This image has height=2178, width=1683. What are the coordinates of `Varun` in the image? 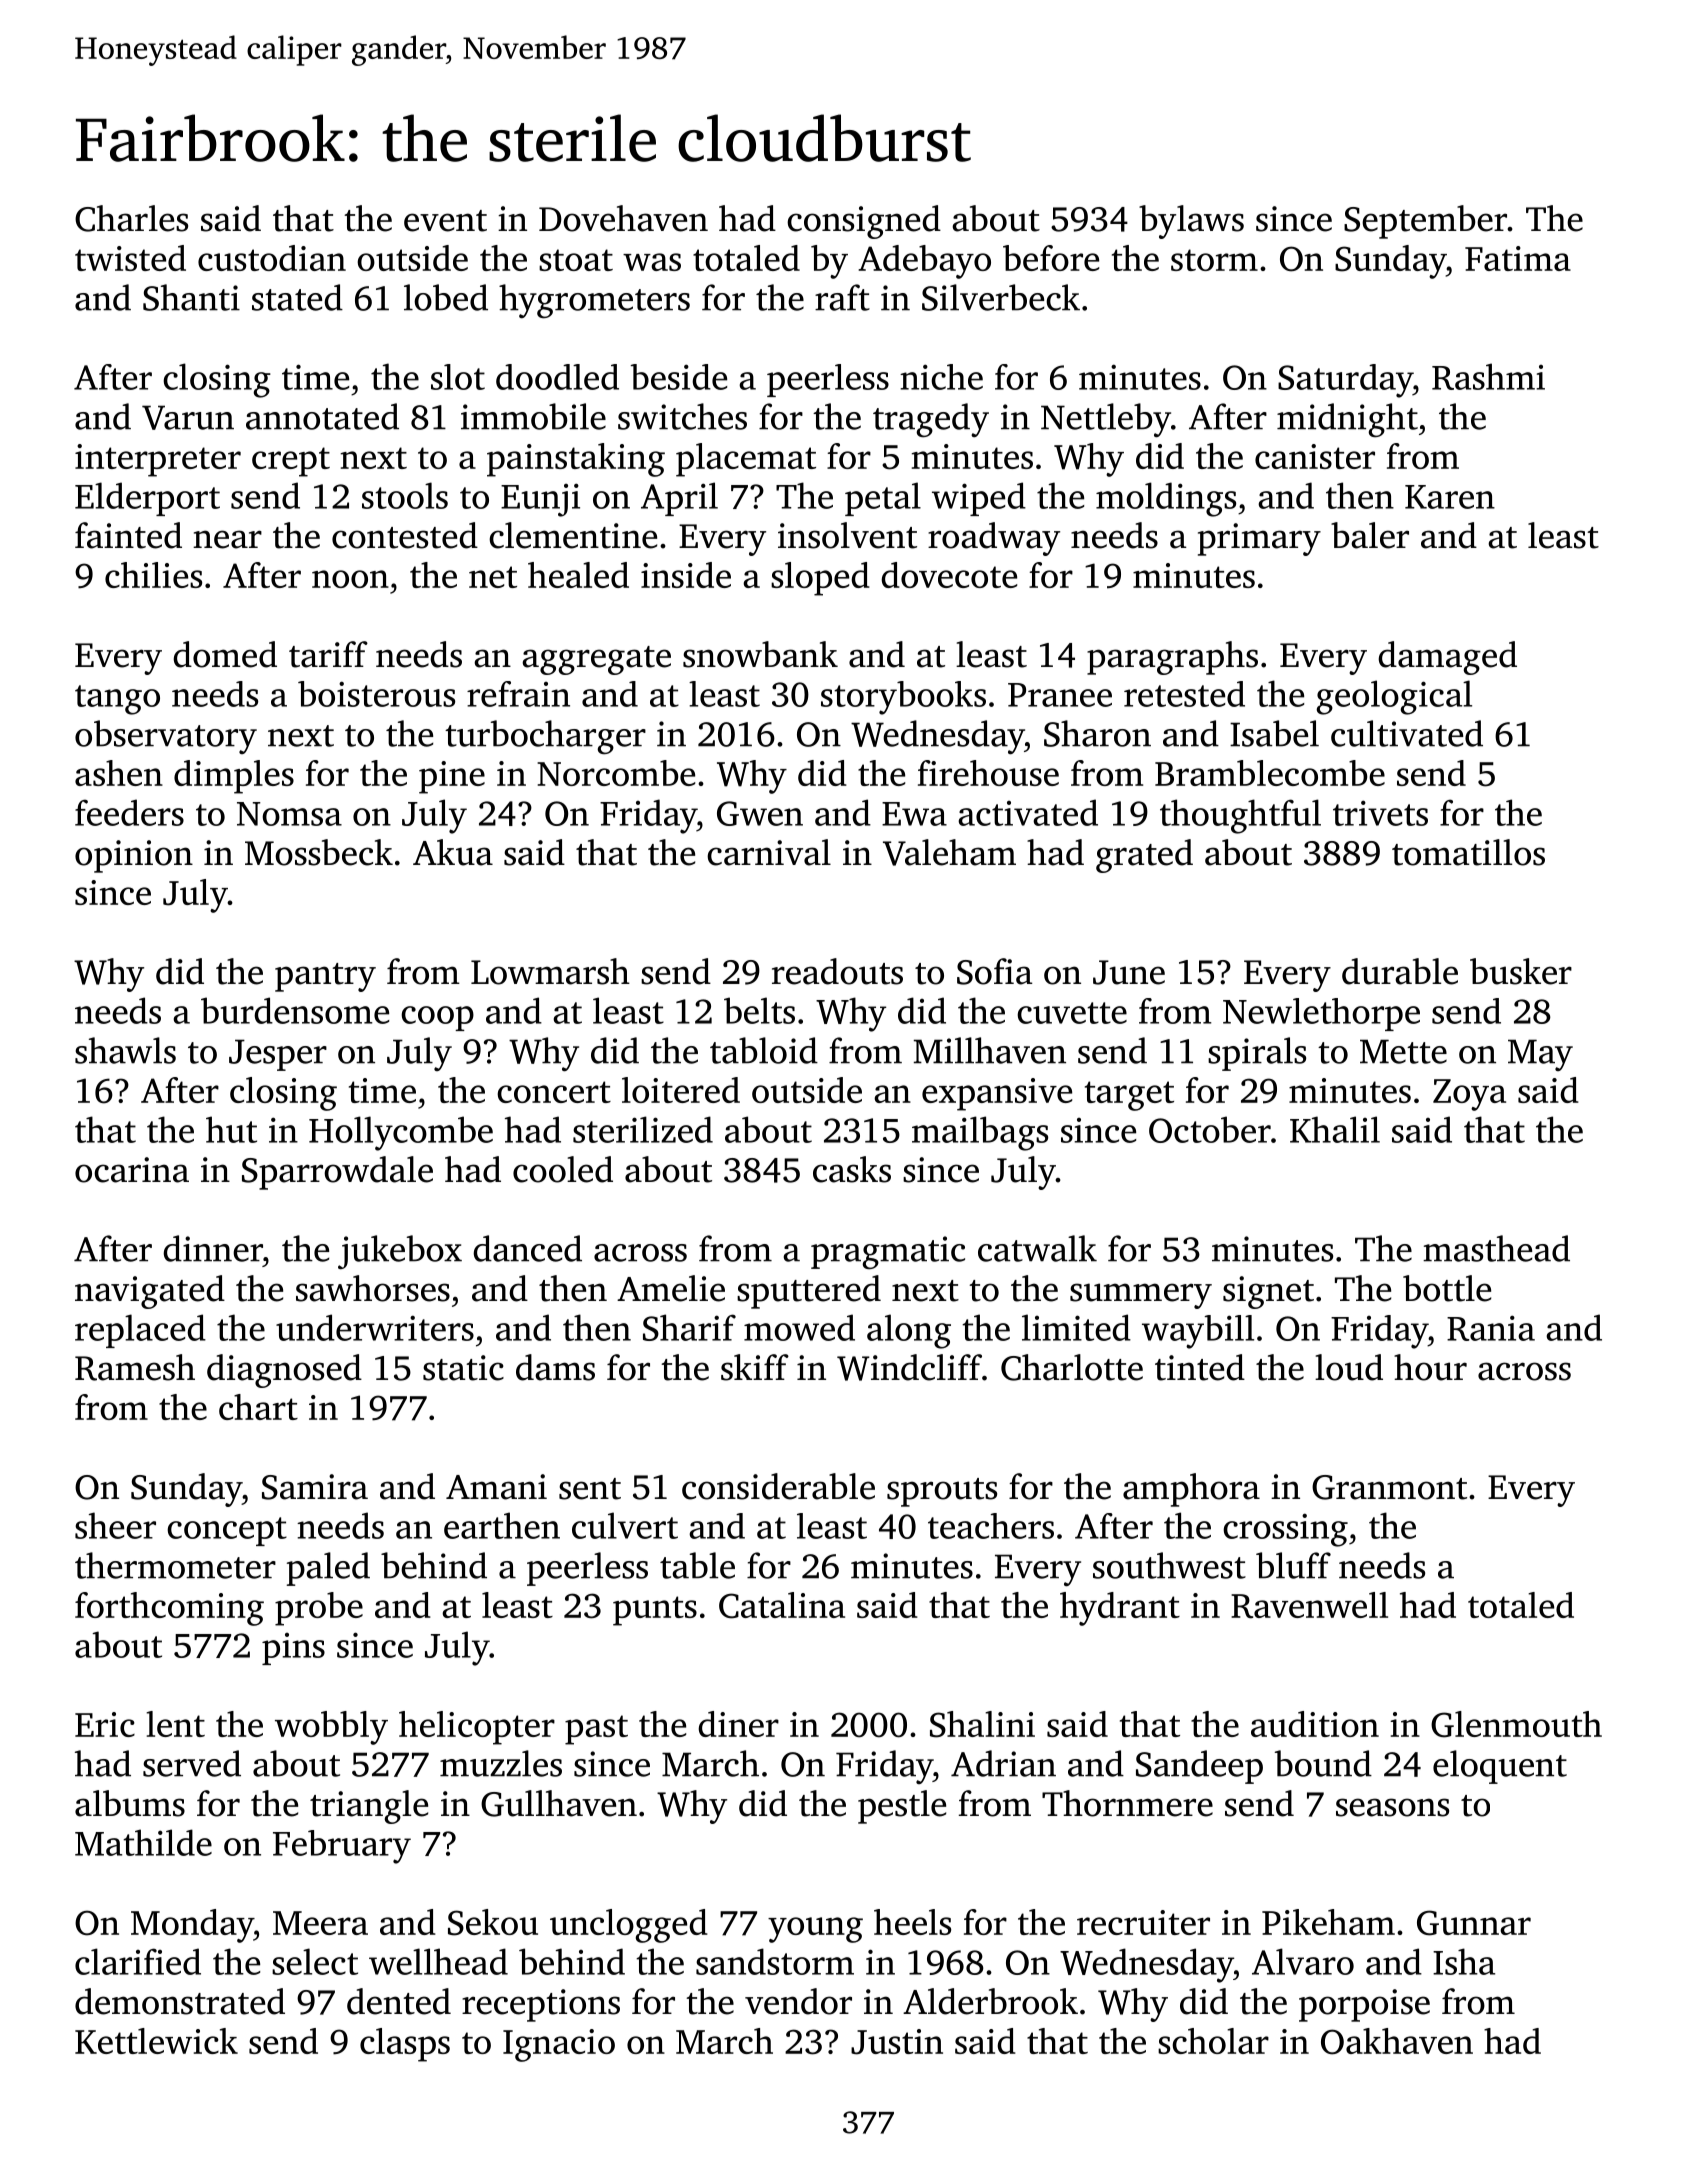 It's located at (188, 417).
